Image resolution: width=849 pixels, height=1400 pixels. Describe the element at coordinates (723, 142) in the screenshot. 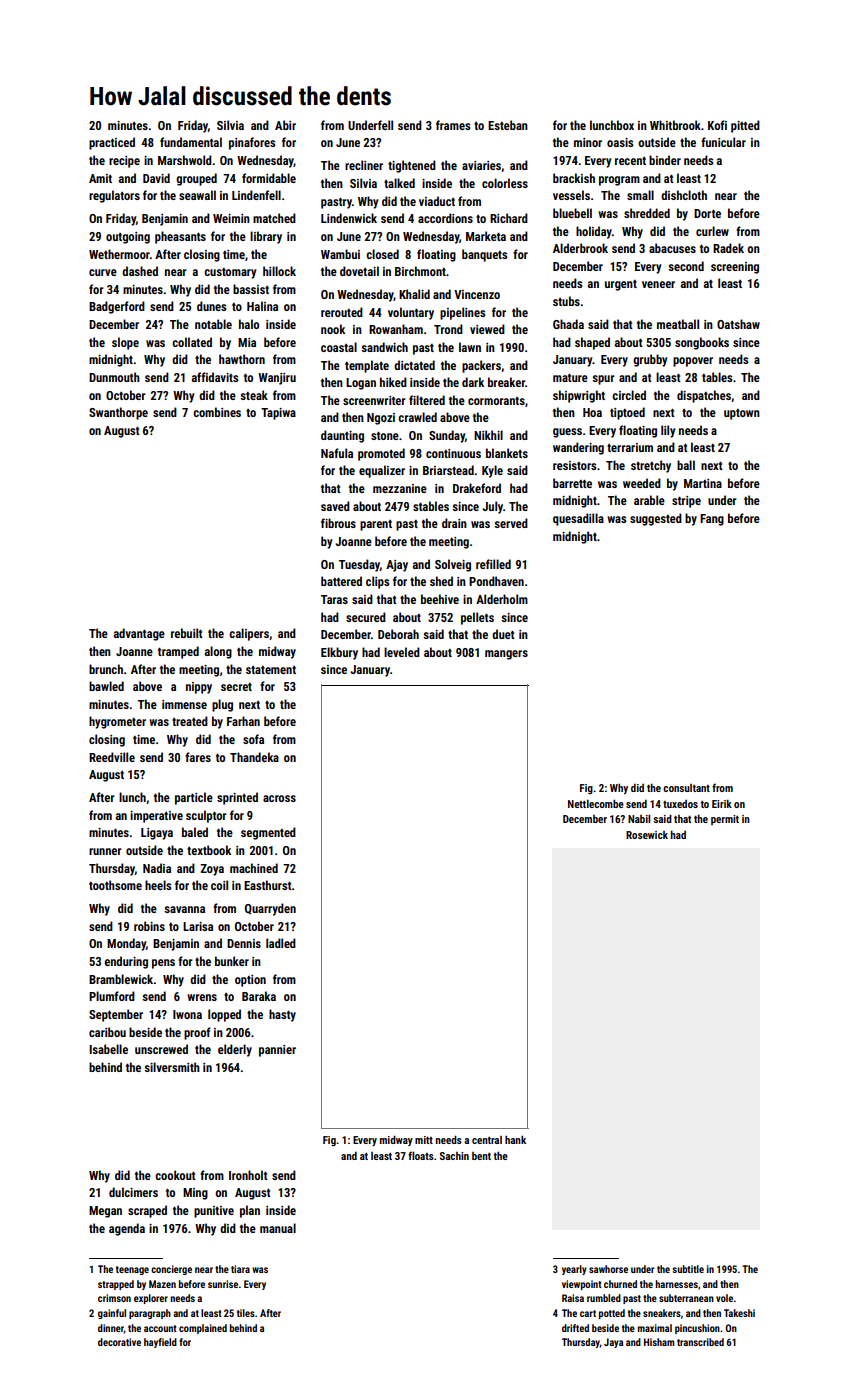

I see `funicular` at that location.
